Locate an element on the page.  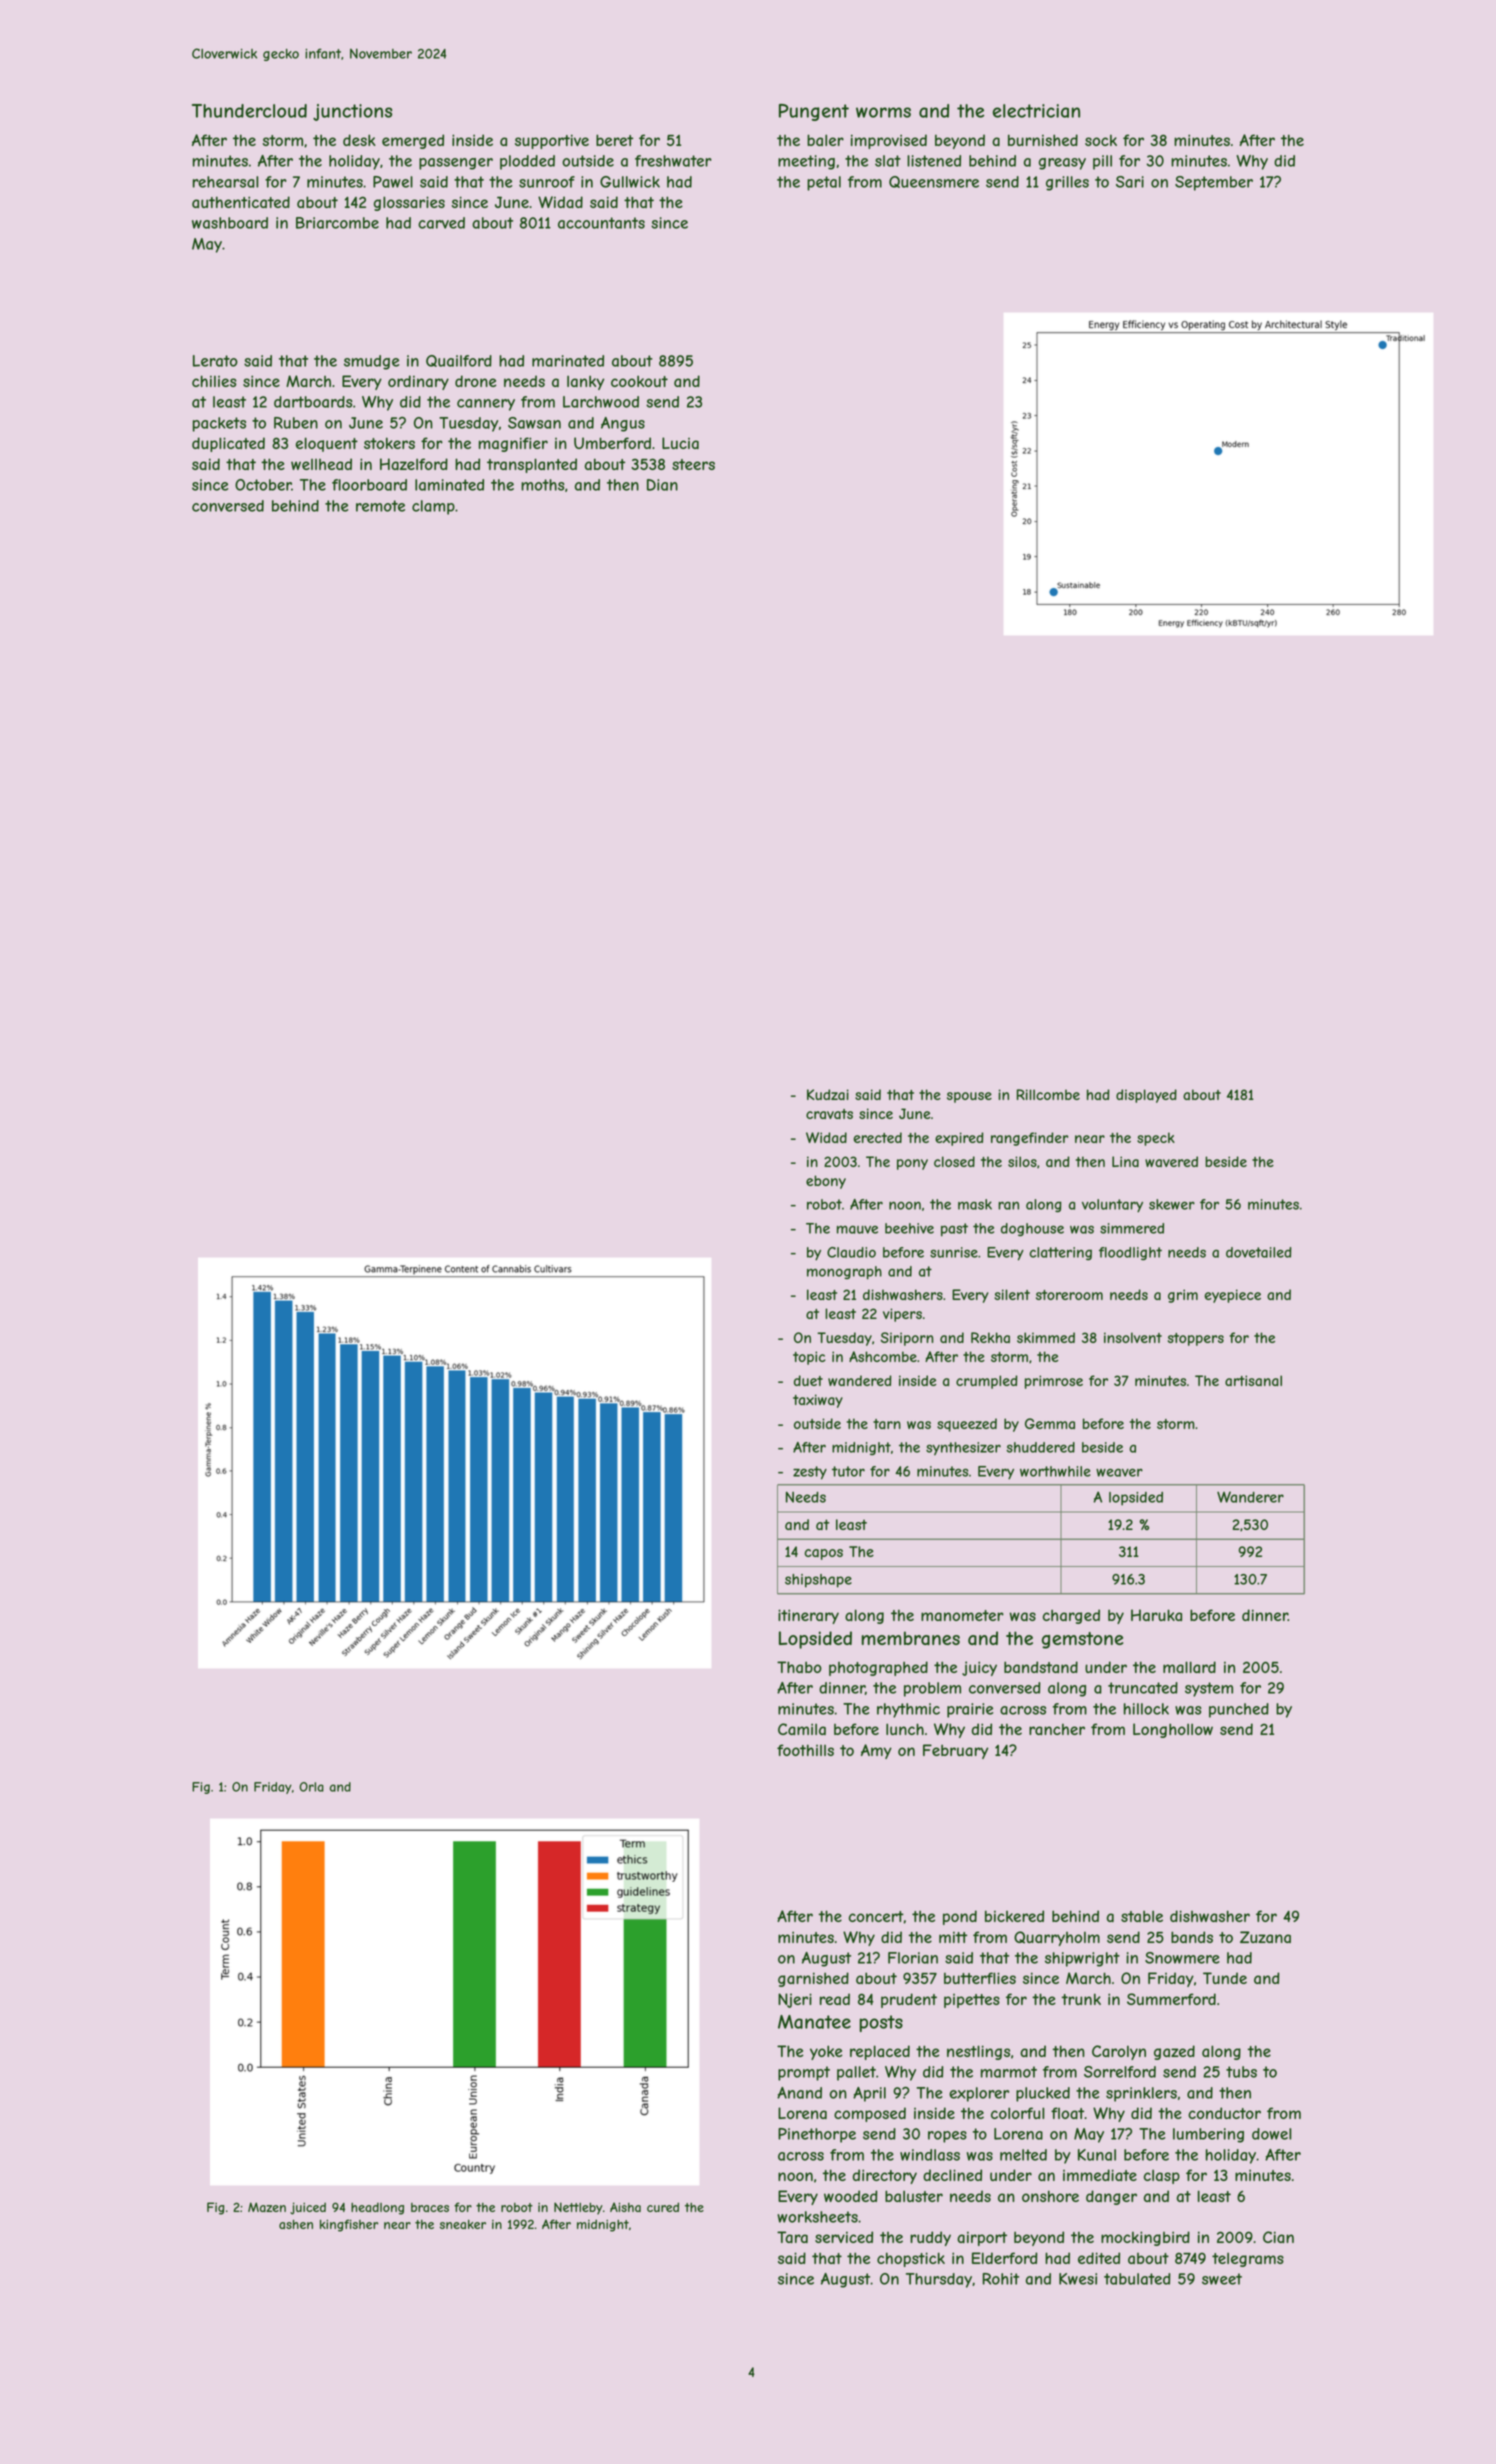
grilles is located at coordinates (1067, 183).
